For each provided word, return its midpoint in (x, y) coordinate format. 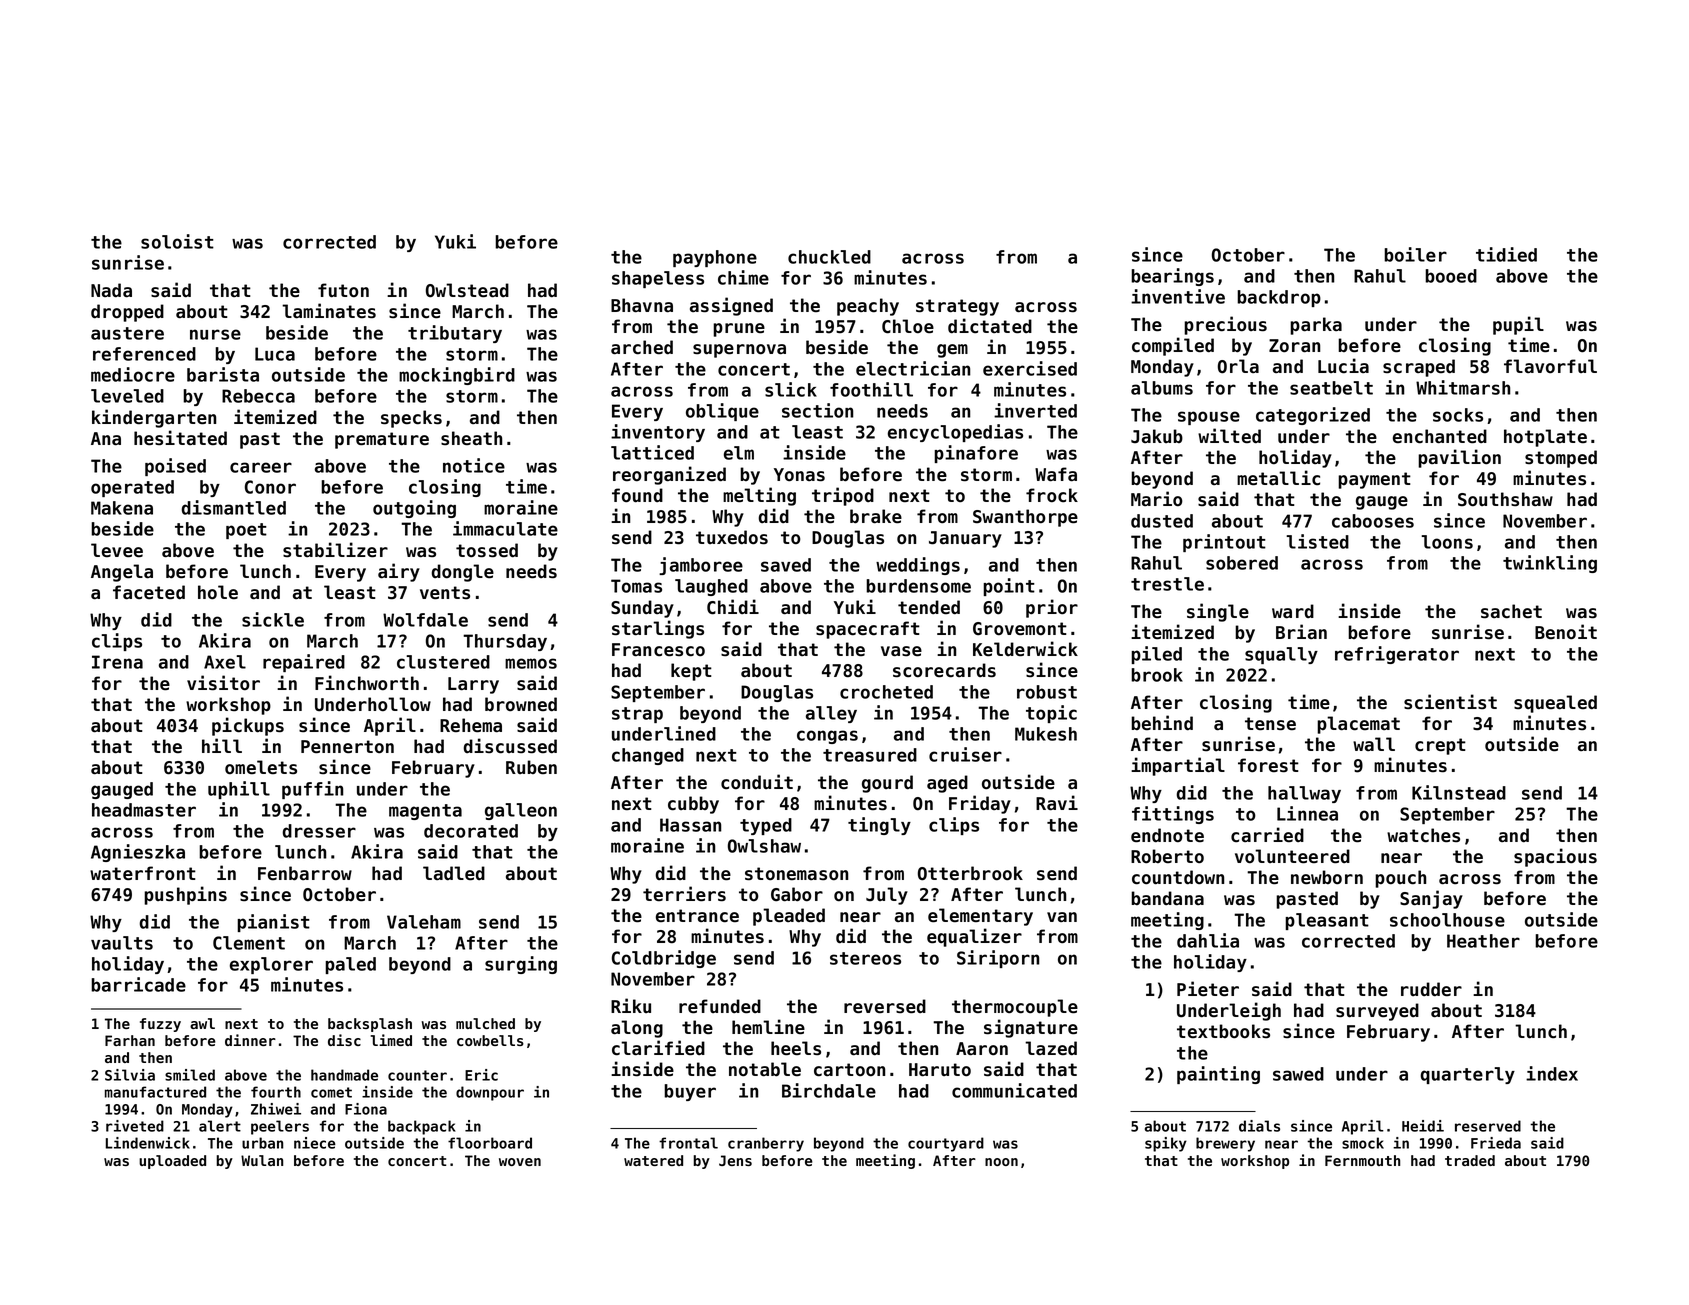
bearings (1172, 277)
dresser (319, 831)
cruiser (965, 754)
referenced (144, 354)
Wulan (262, 1160)
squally (1281, 655)
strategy (957, 307)
